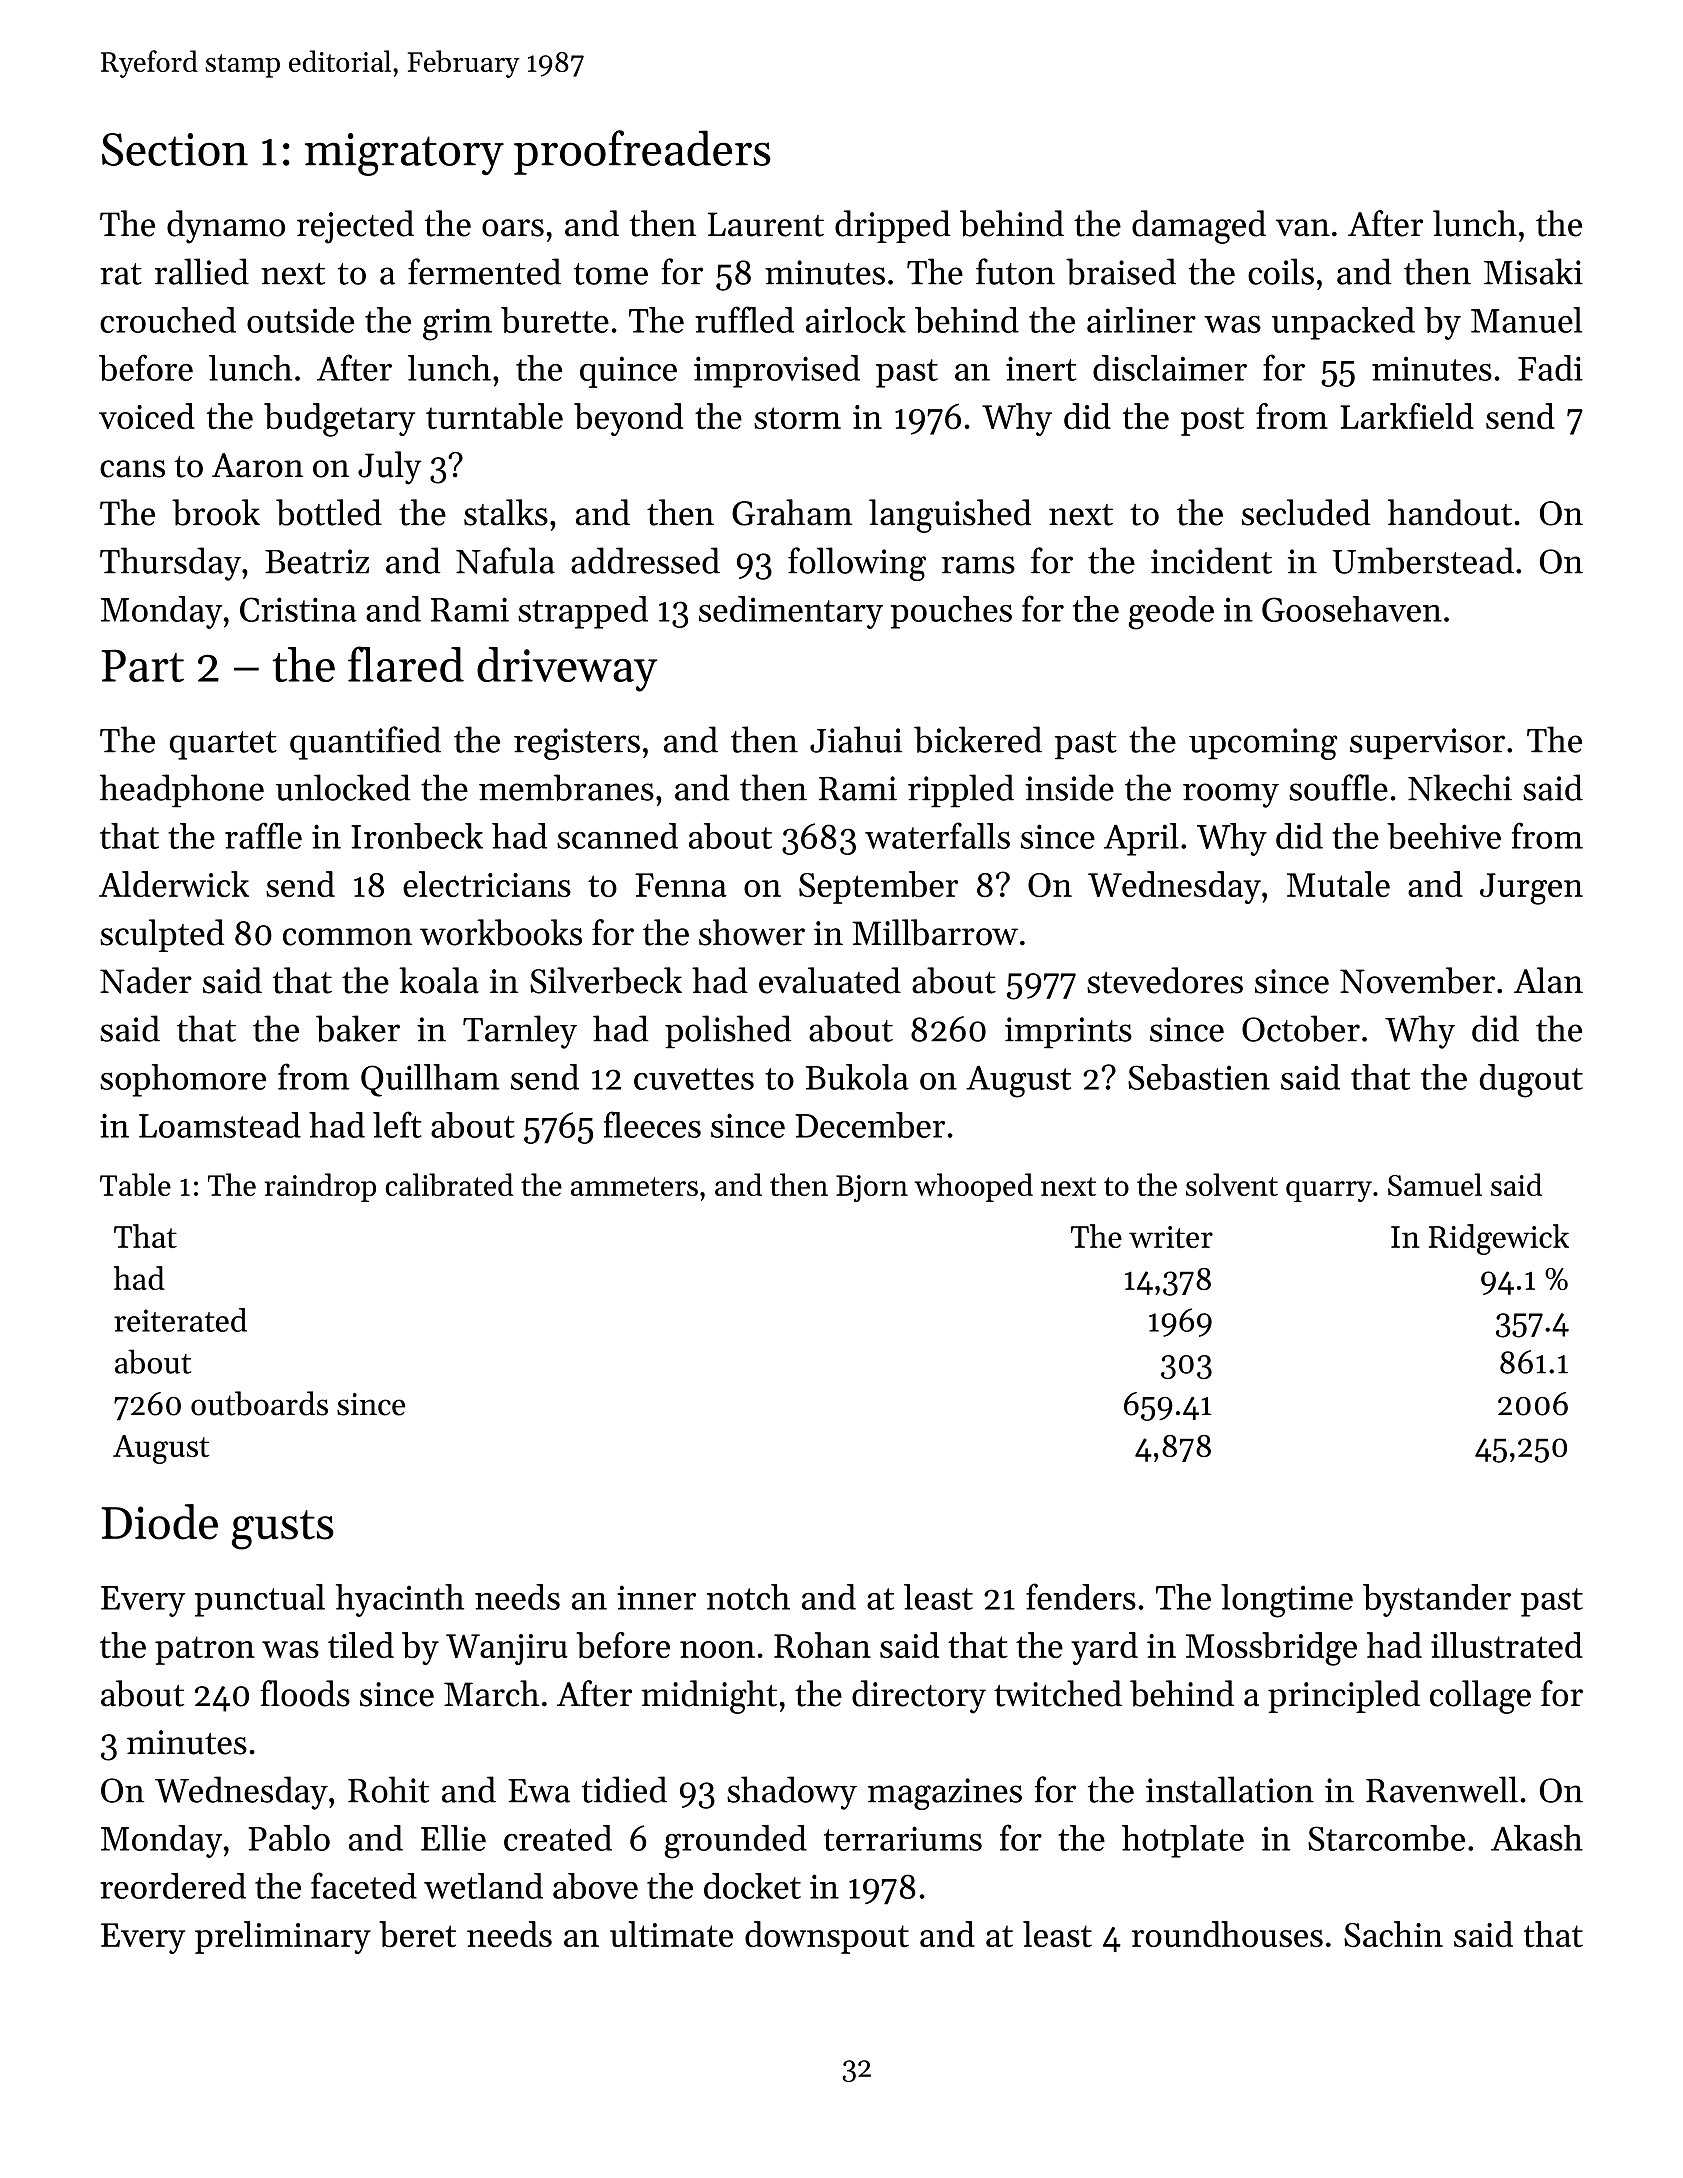 The image size is (1683, 2178). What do you see at coordinates (642, 152) in the screenshot?
I see `proofreaders` at bounding box center [642, 152].
